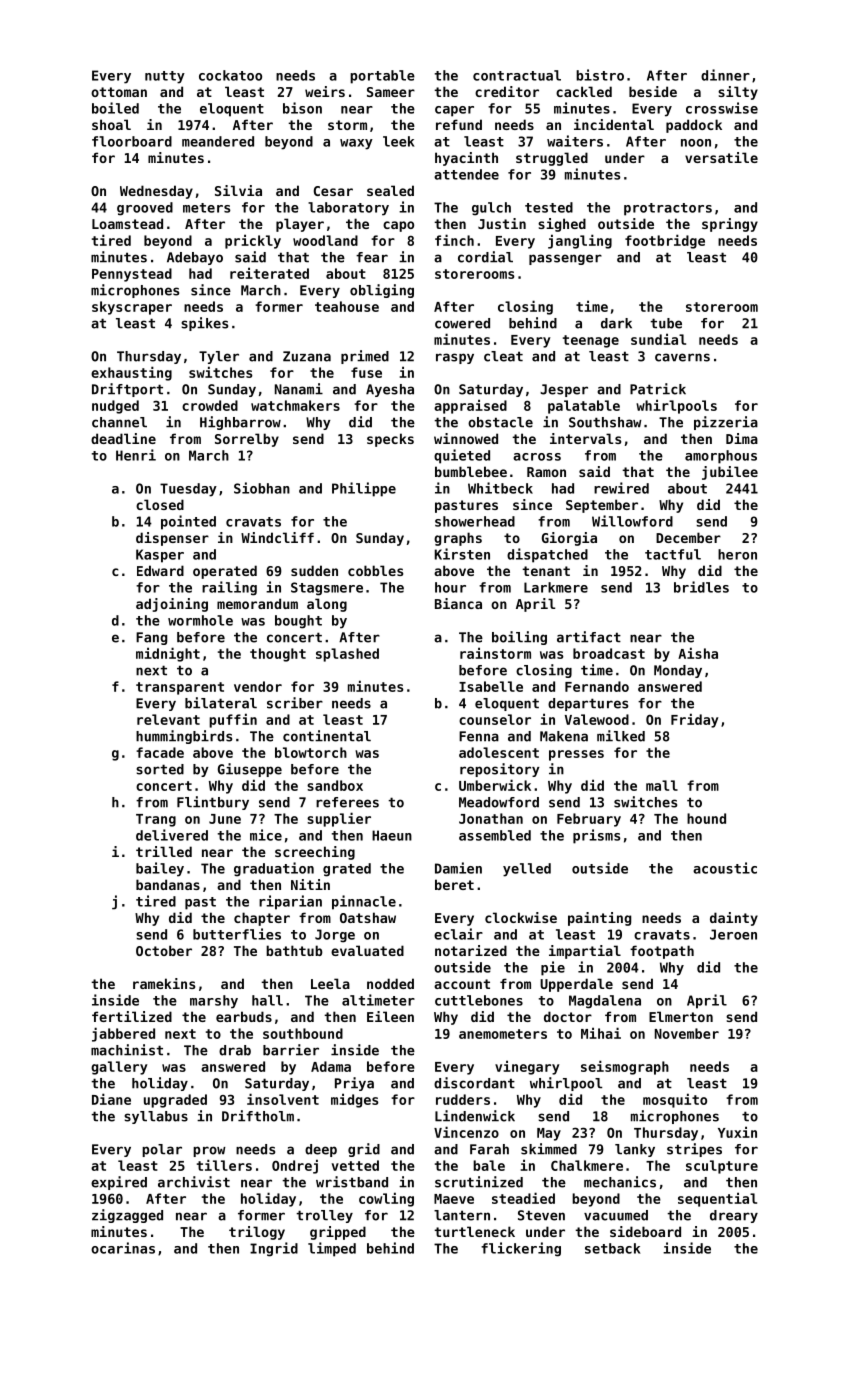 Image resolution: width=849 pixels, height=1400 pixels. Describe the element at coordinates (168, 719) in the screenshot. I see `relevant` at that location.
